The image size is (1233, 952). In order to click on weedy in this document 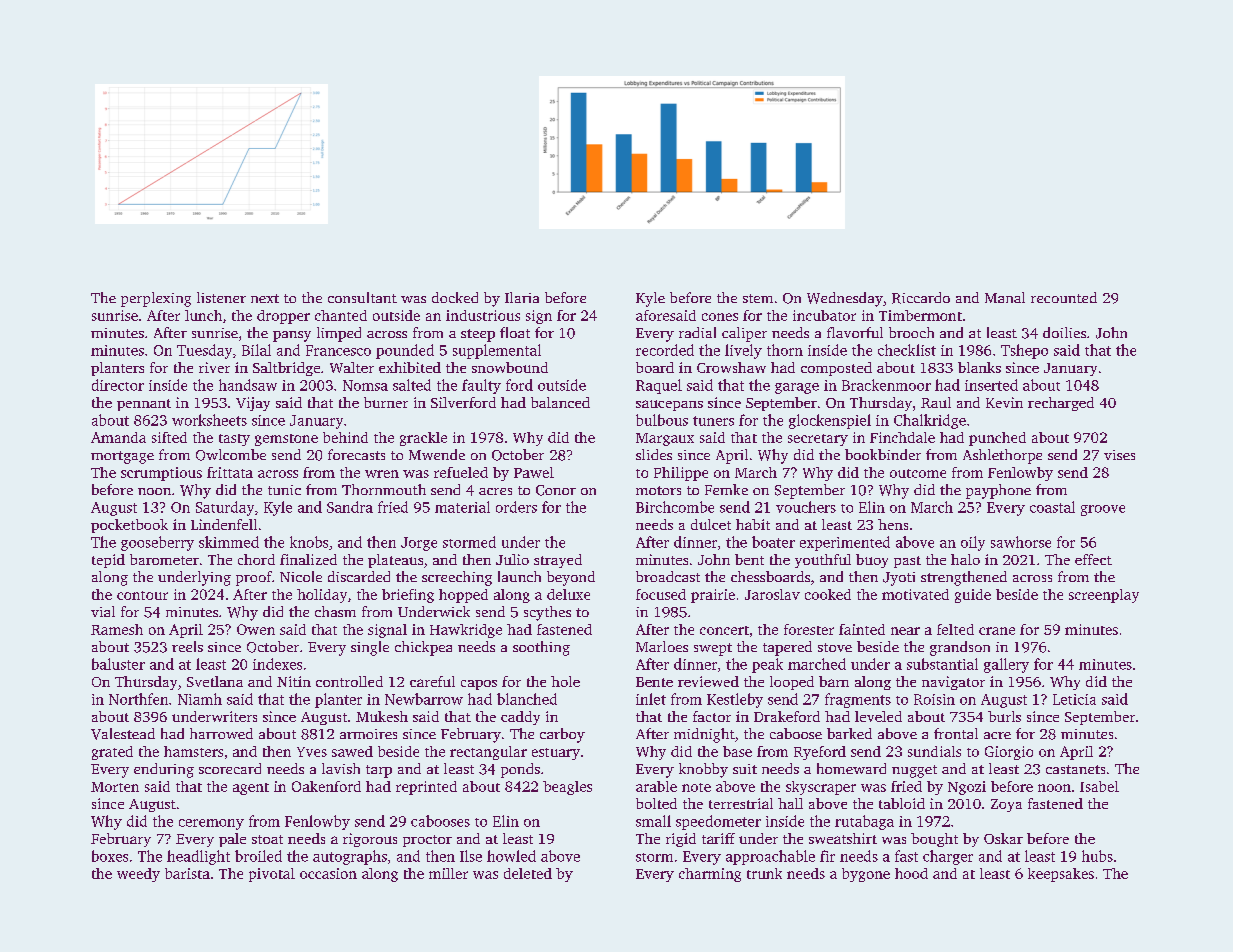, I will do `click(138, 875)`.
